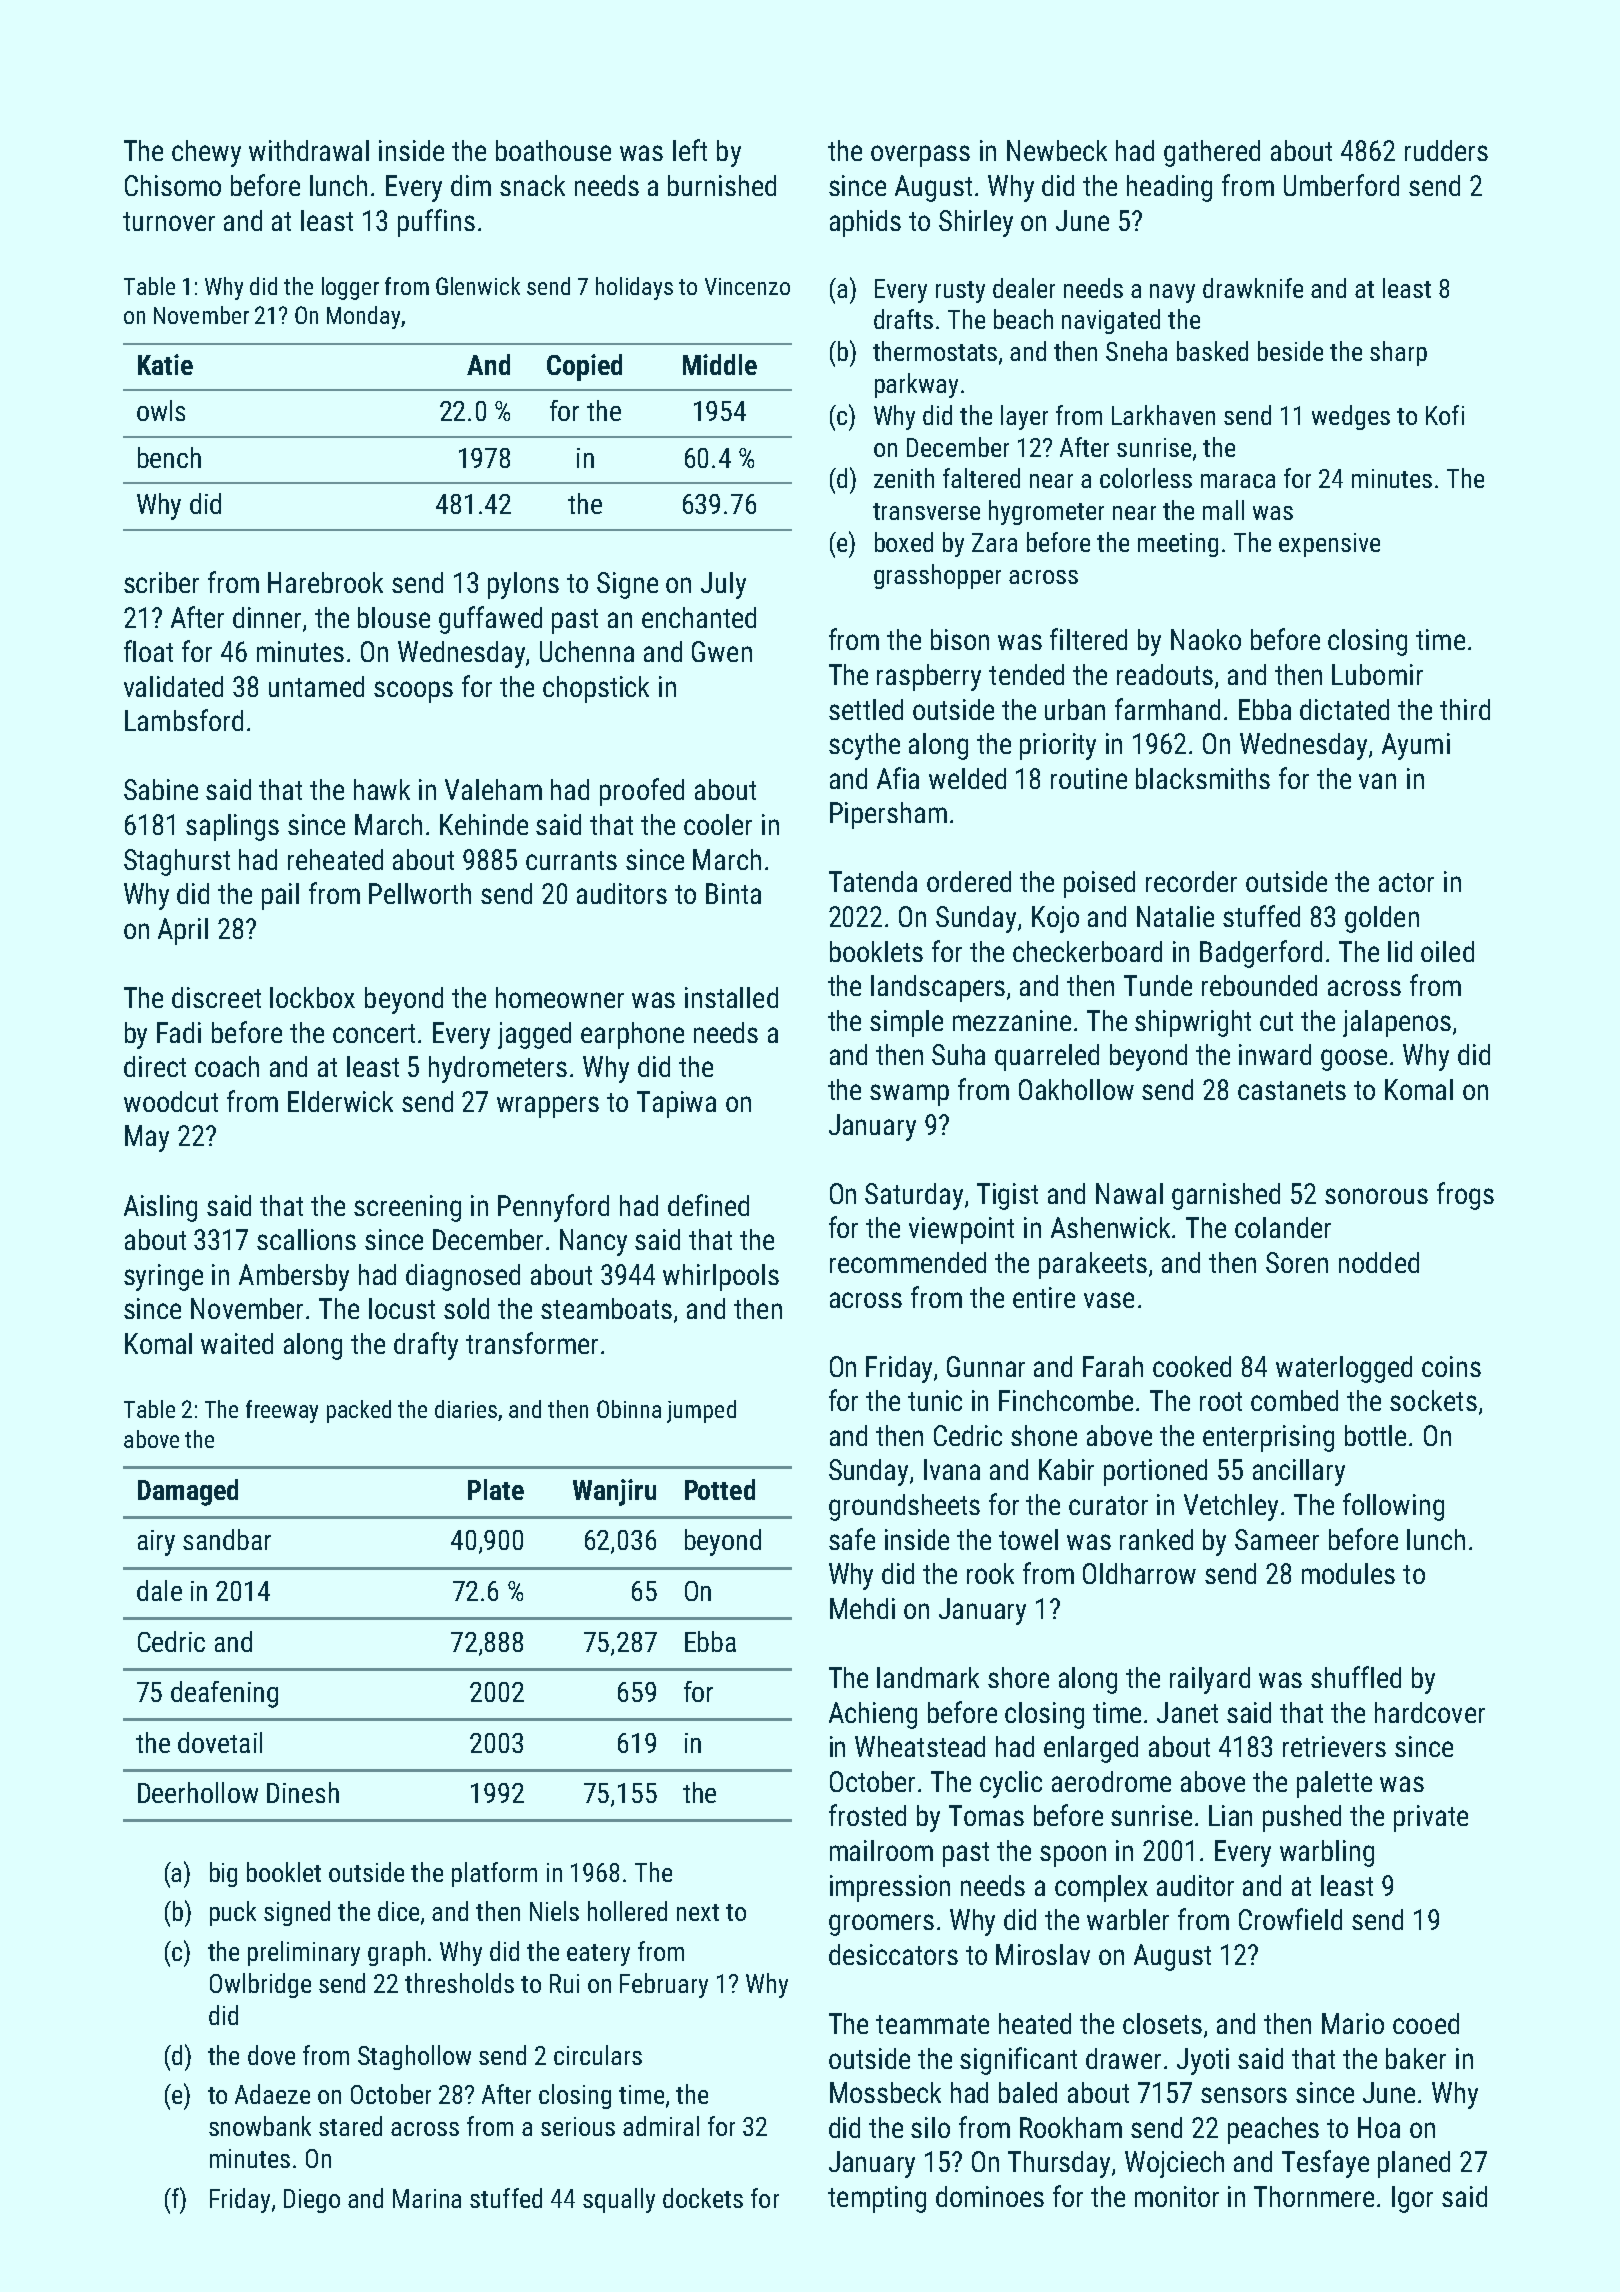 The height and width of the page is (2292, 1620). Describe the element at coordinates (885, 2092) in the page. I see `Mossbeck` at that location.
